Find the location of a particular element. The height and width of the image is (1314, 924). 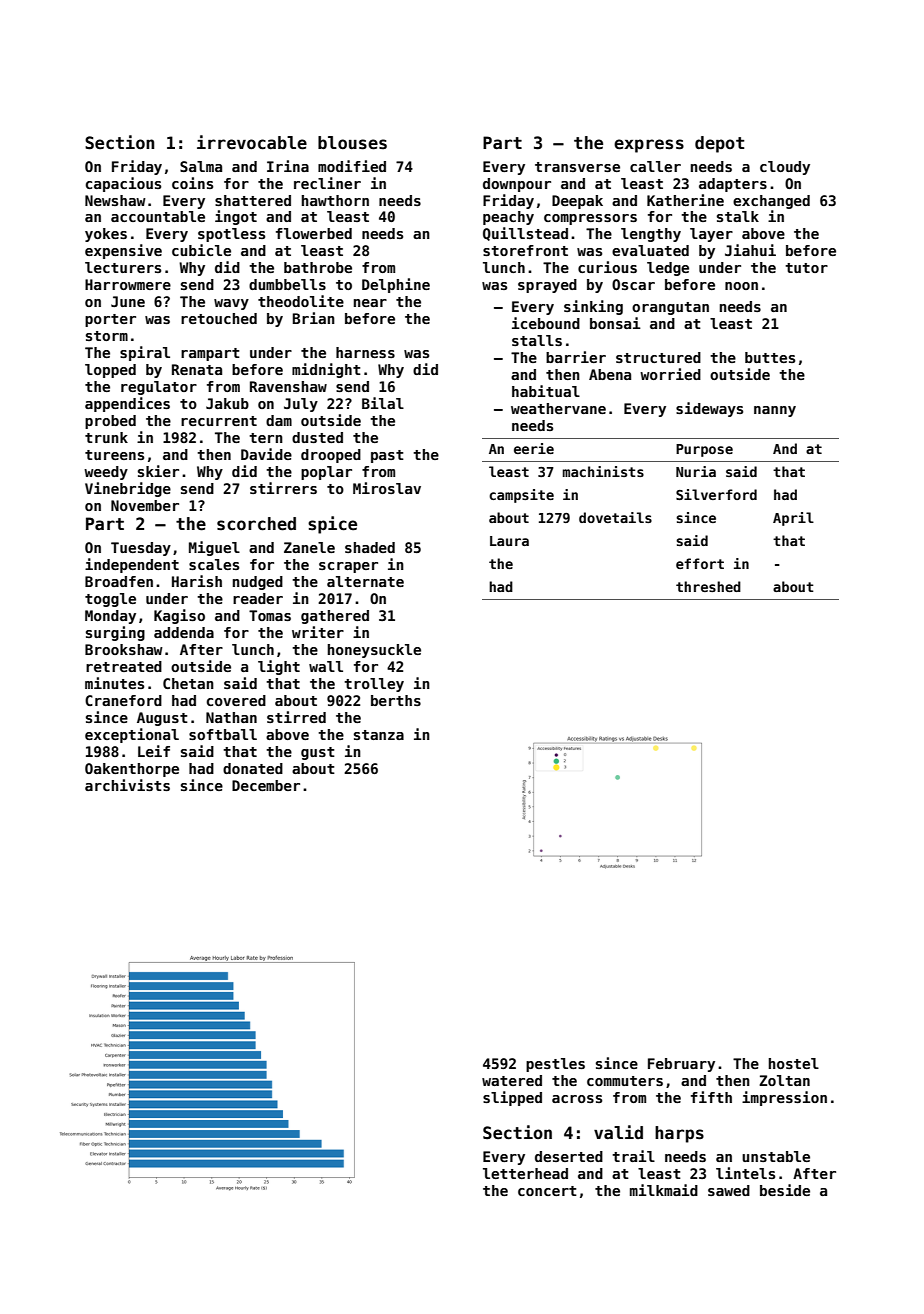

archivists is located at coordinates (127, 785).
